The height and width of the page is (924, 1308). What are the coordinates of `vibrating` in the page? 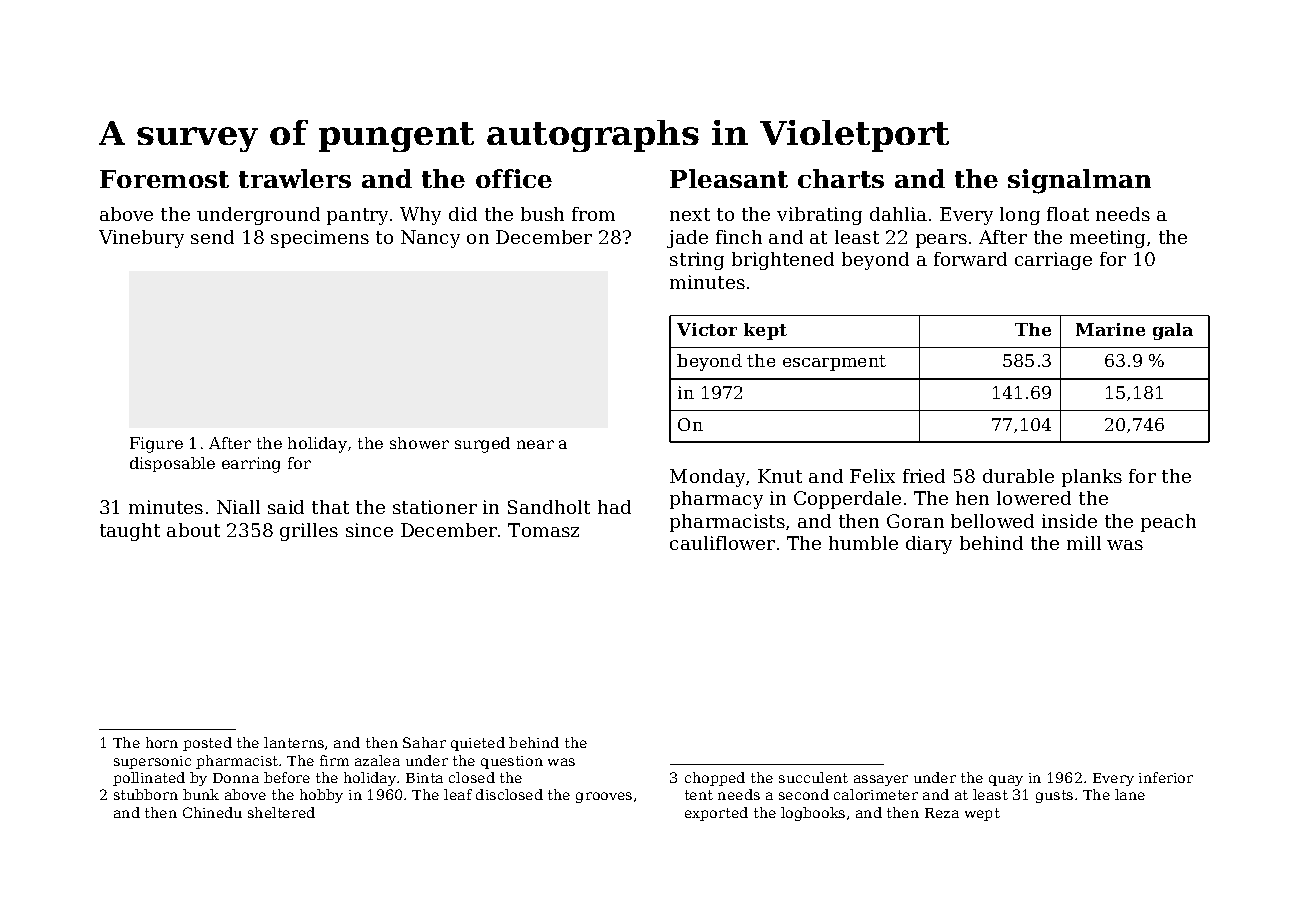 It's located at (819, 216).
